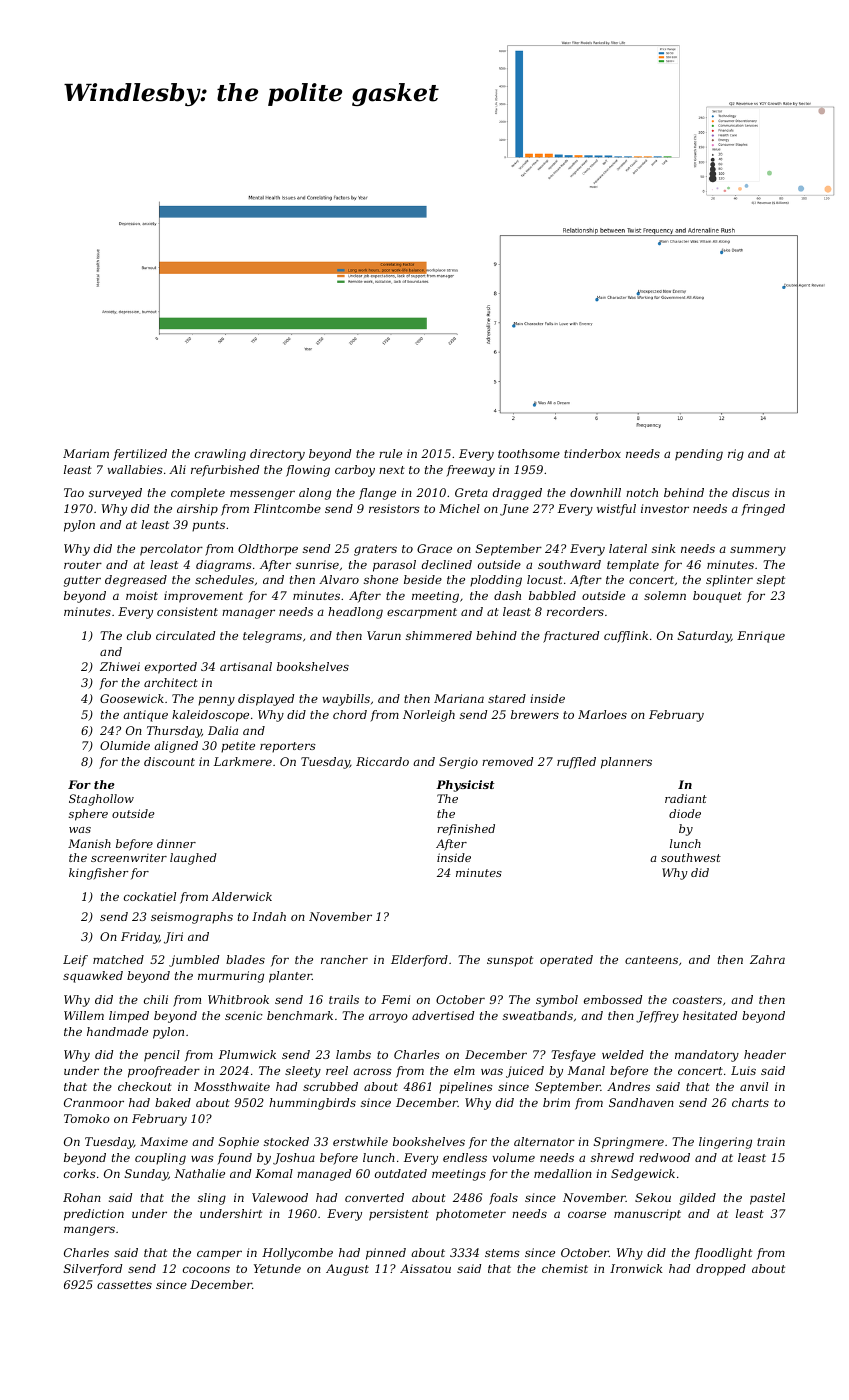 The image size is (849, 1400). Describe the element at coordinates (447, 564) in the image. I see `declined` at that location.
